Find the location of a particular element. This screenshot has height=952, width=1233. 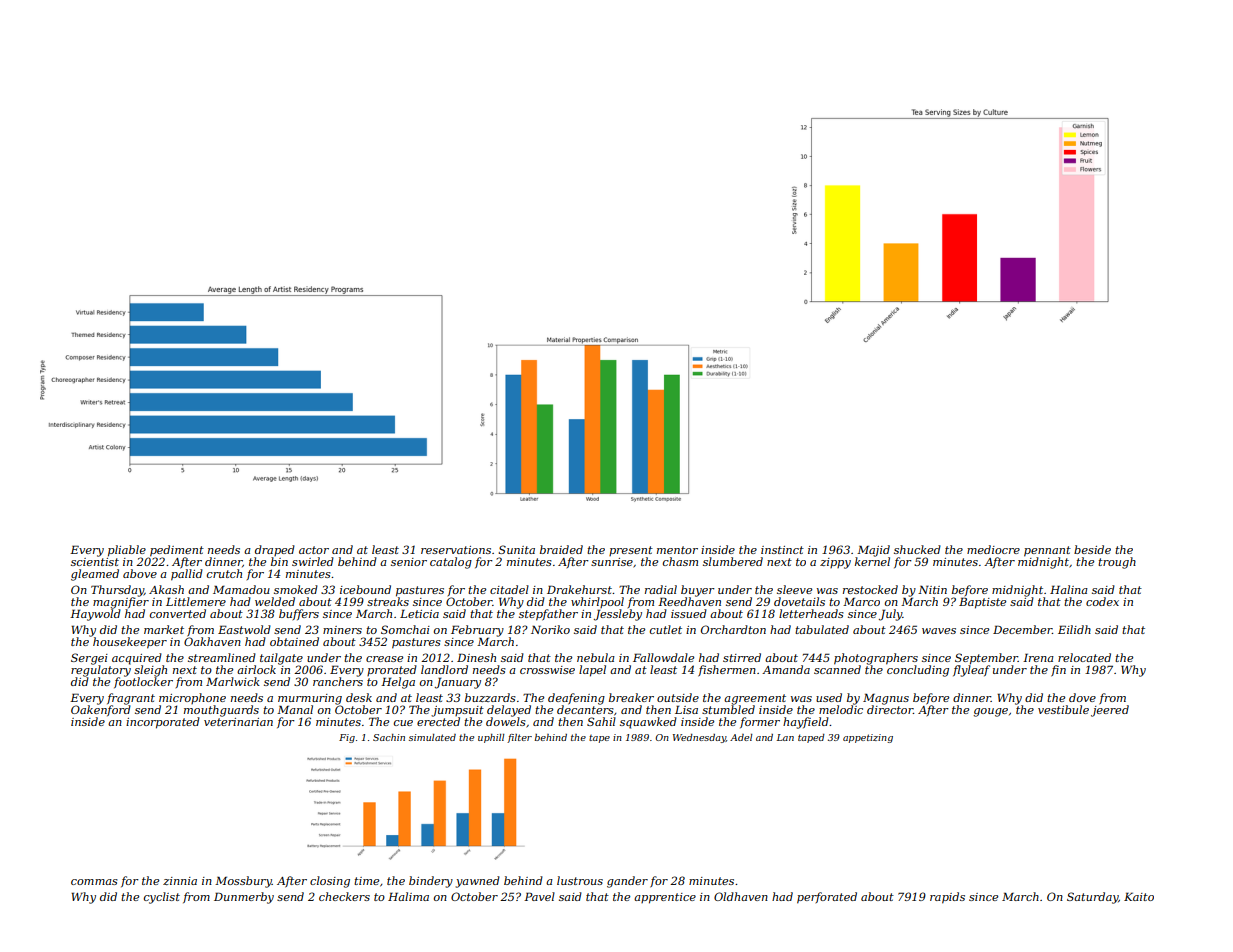

beside is located at coordinates (1092, 549).
